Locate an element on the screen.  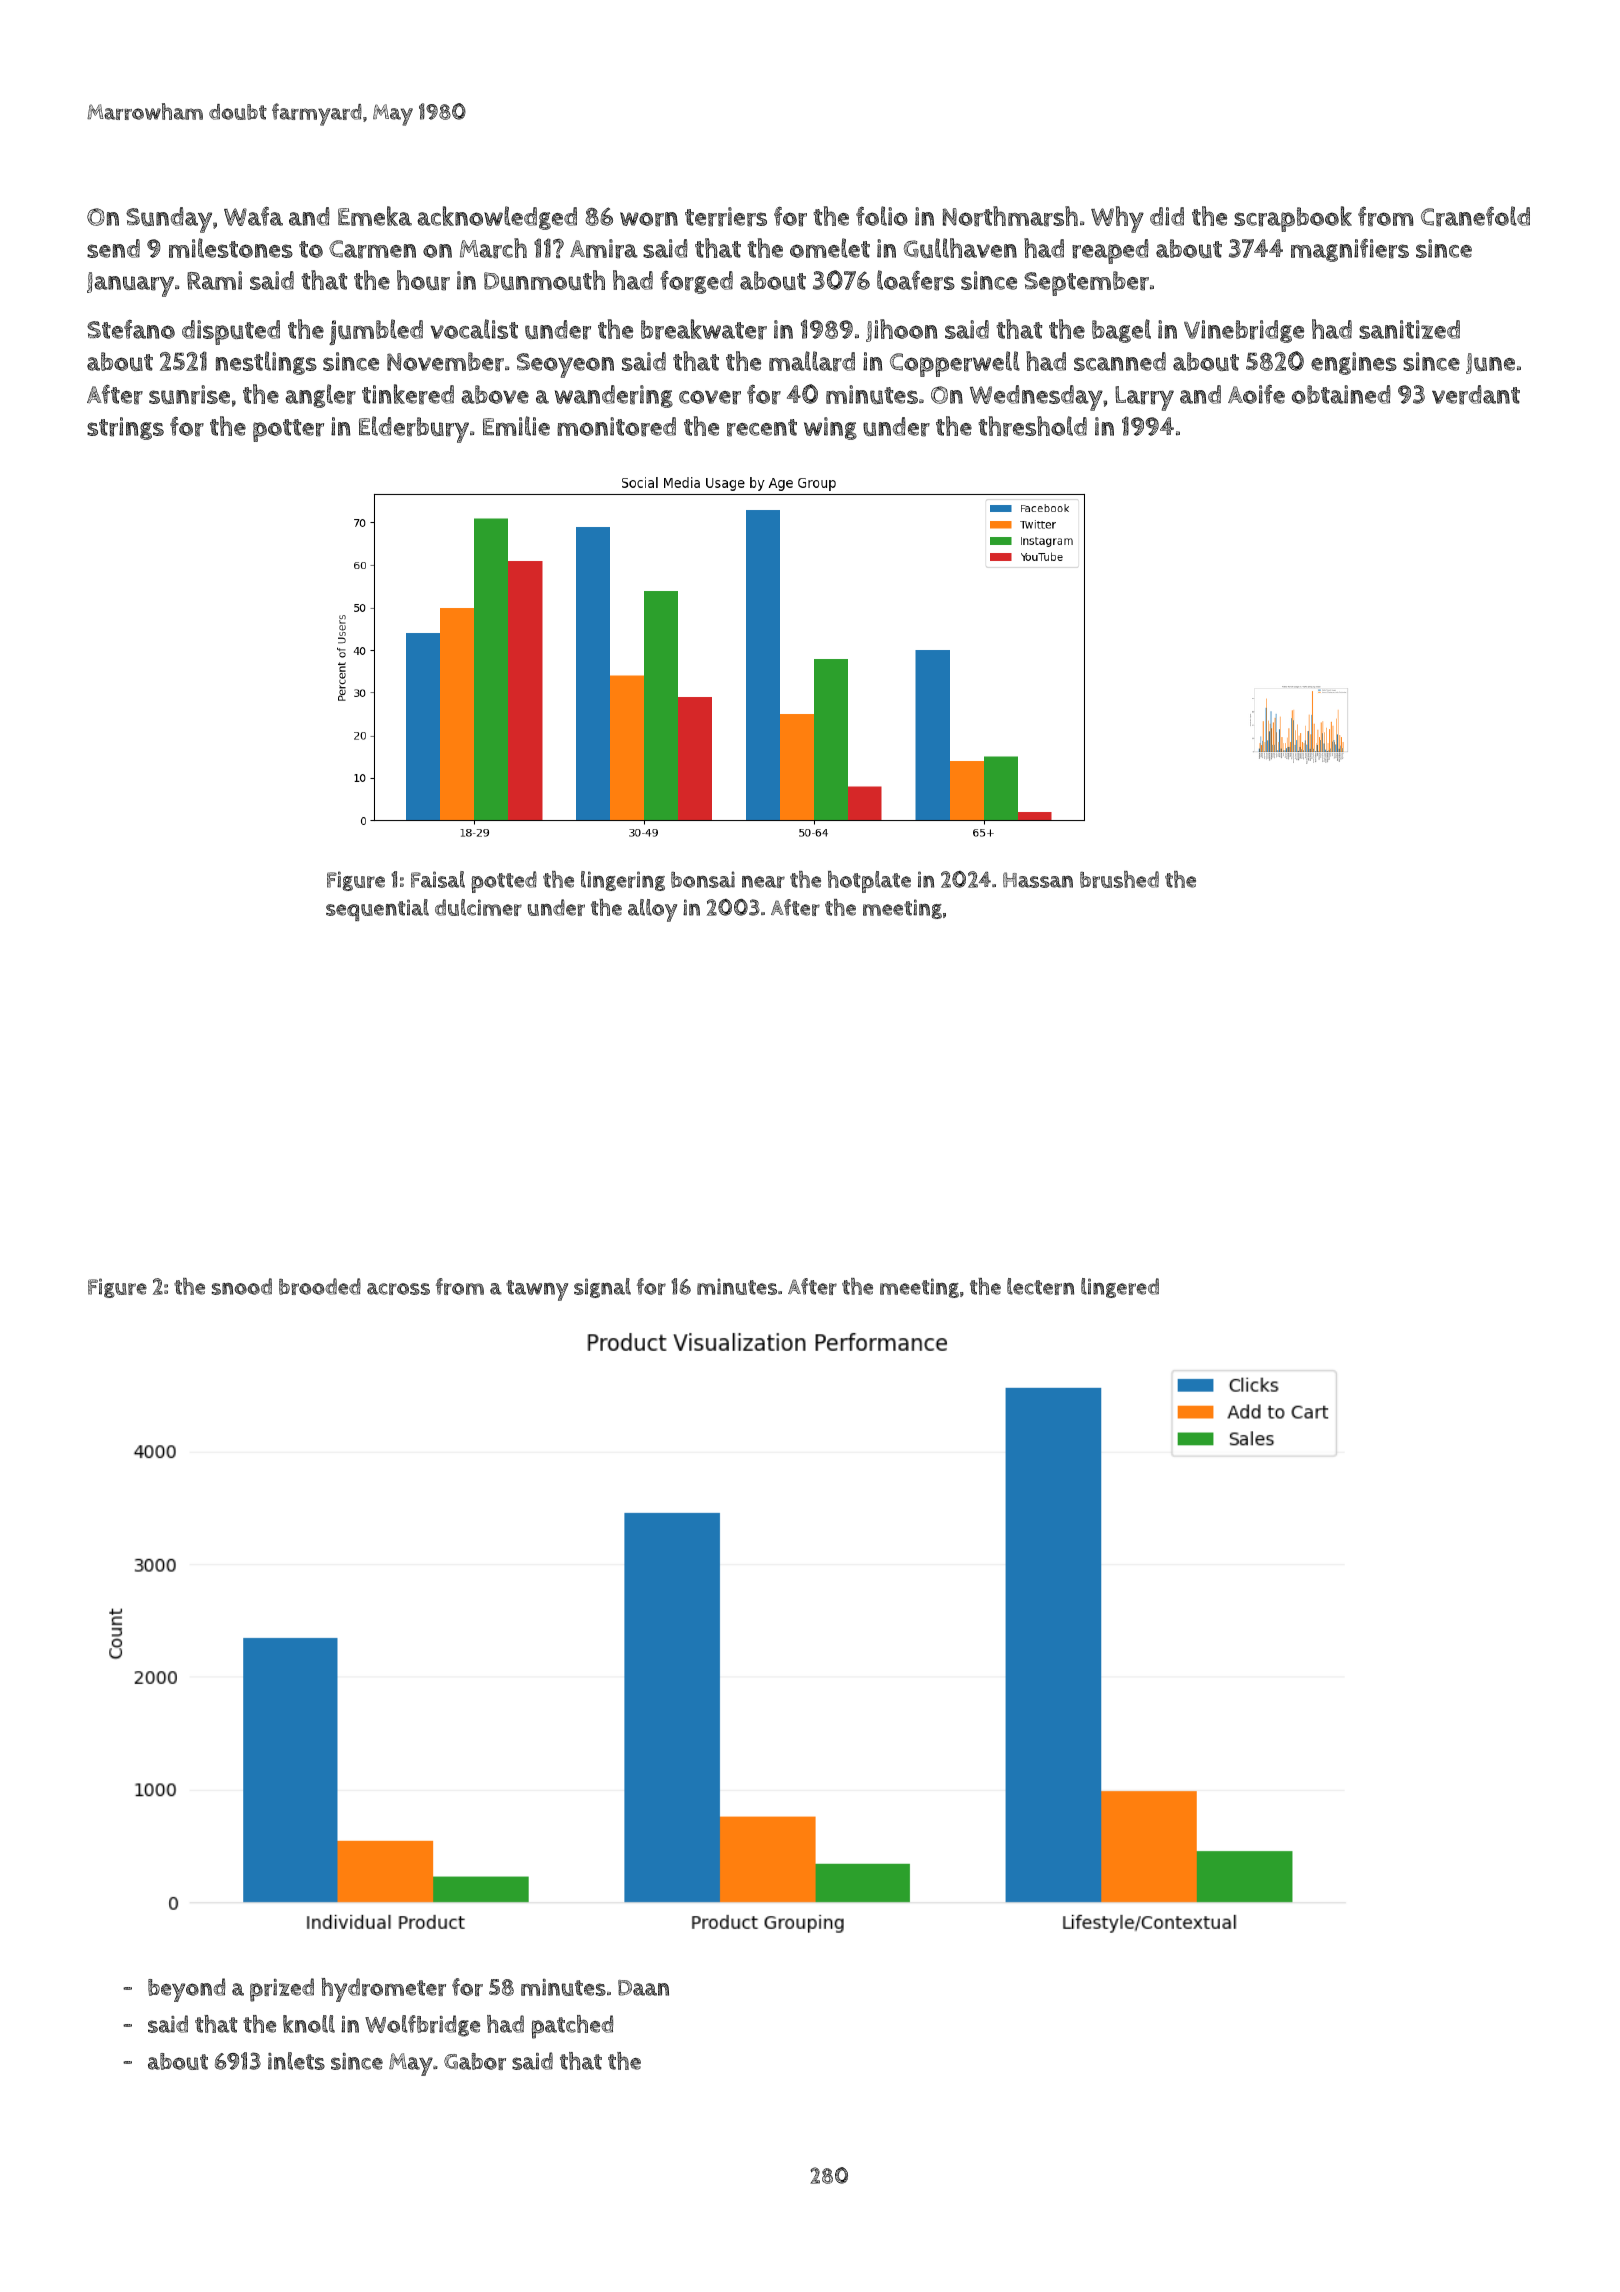
wing is located at coordinates (830, 428).
